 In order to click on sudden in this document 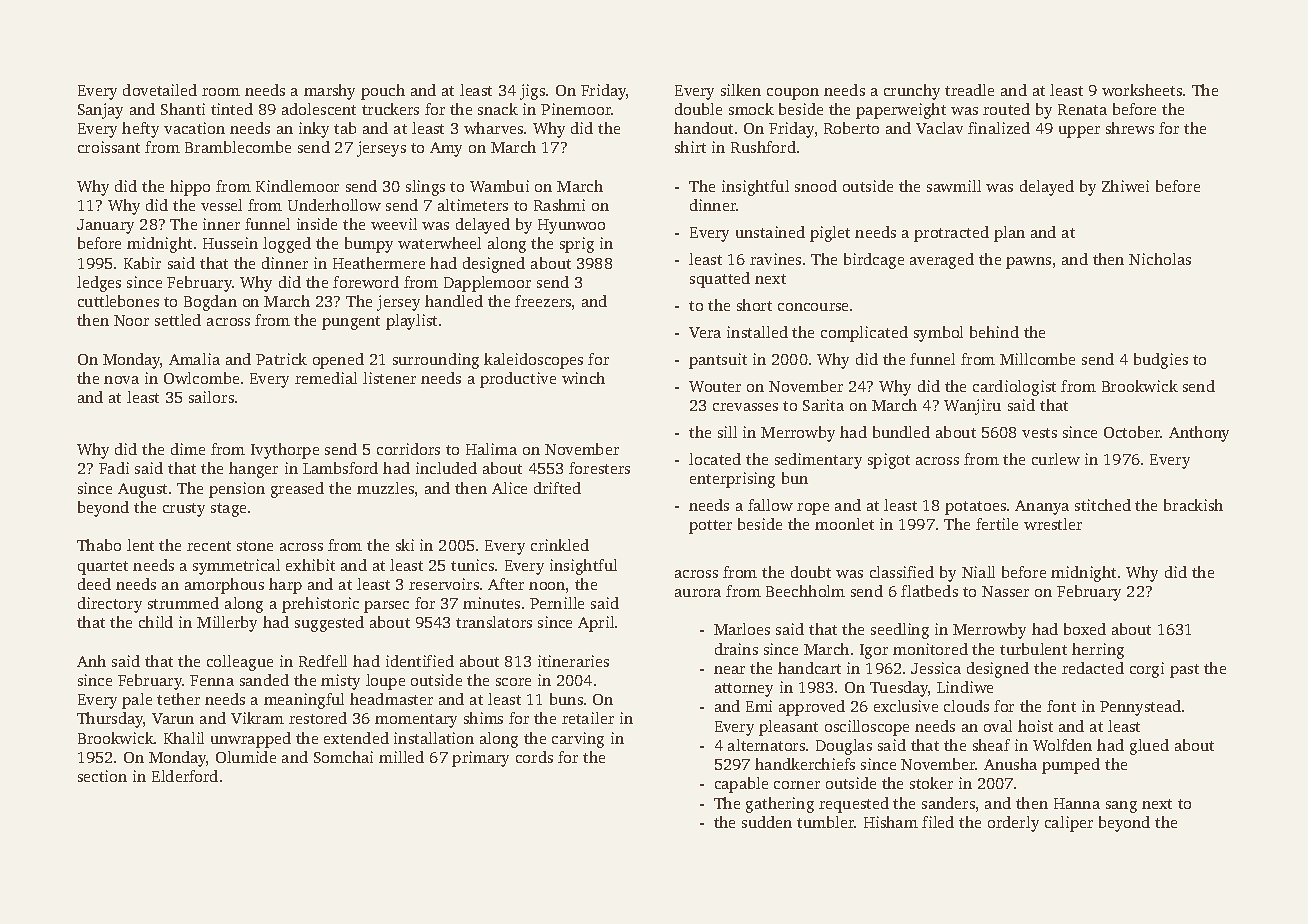, I will do `click(767, 822)`.
